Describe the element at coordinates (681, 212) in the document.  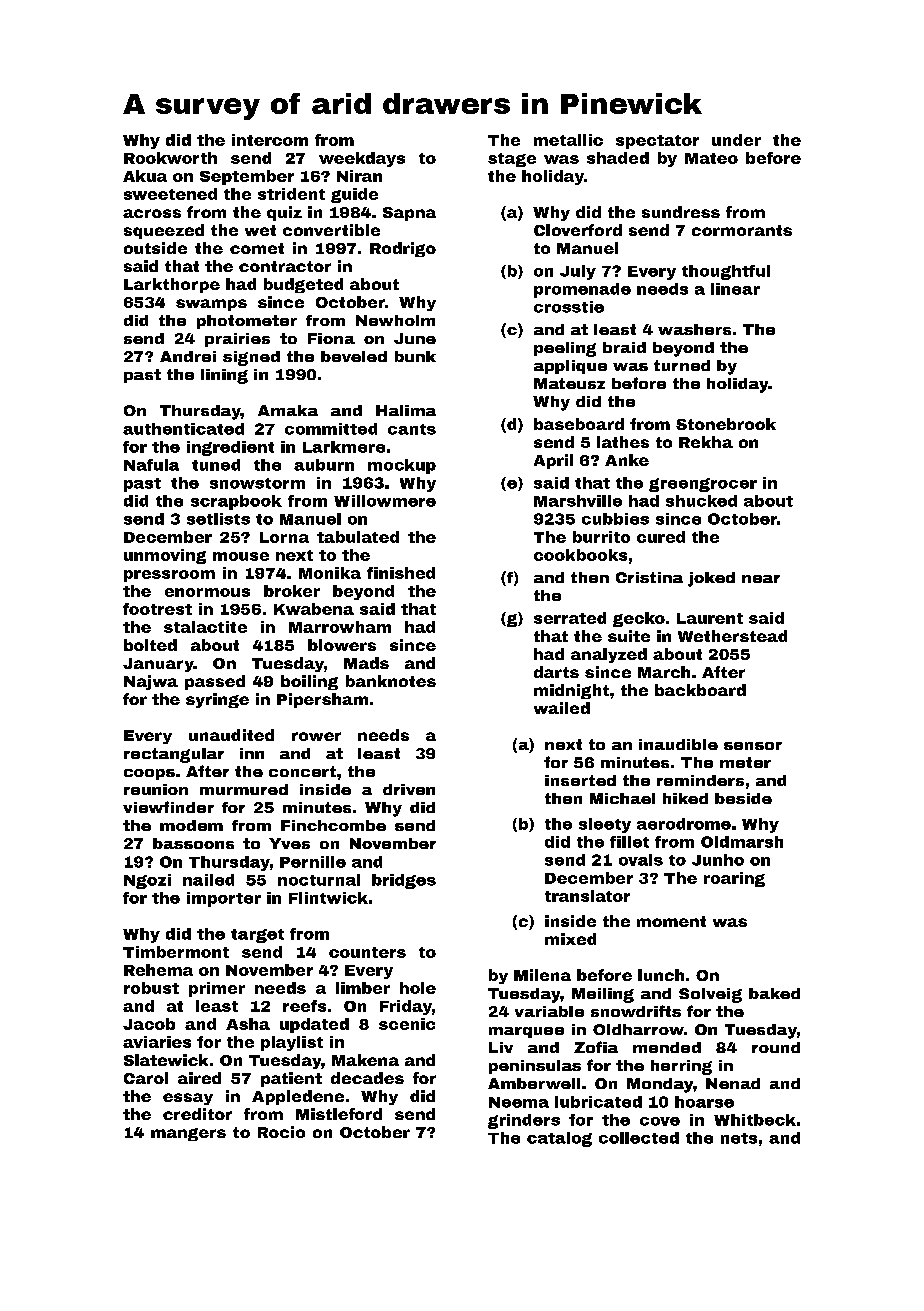
I see `sundress` at that location.
